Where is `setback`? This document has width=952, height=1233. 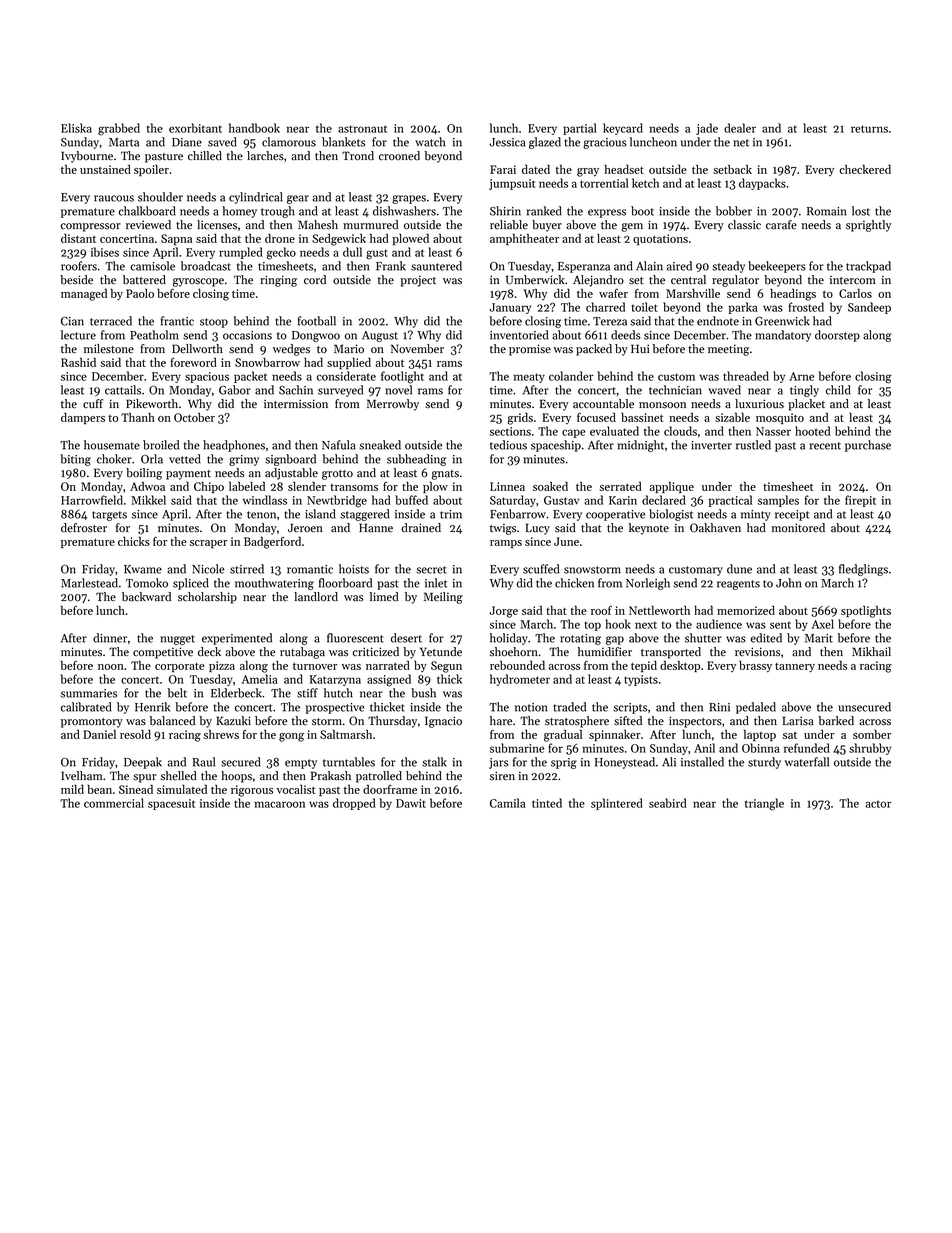
setback is located at coordinates (732, 169).
